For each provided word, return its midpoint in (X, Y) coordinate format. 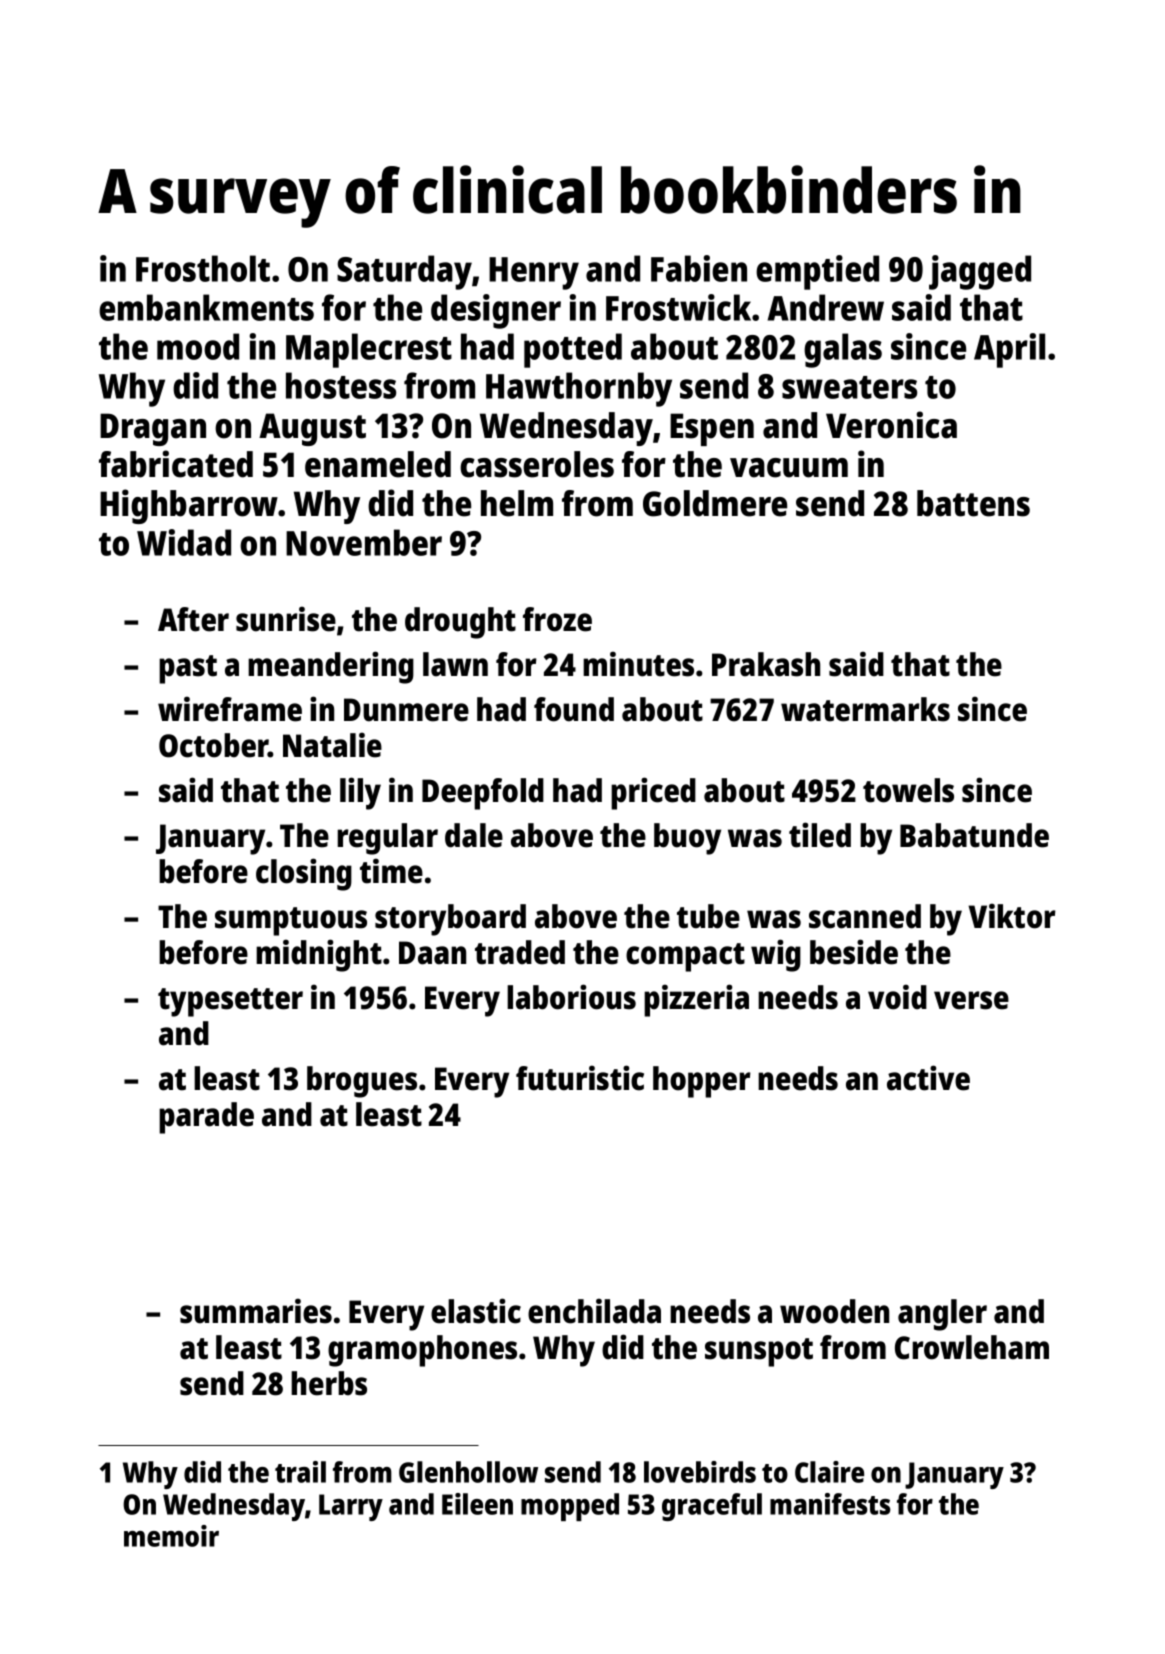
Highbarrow (189, 506)
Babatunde (974, 835)
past (188, 669)
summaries (256, 1311)
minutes (638, 664)
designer (496, 311)
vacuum (789, 468)
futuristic (580, 1078)
